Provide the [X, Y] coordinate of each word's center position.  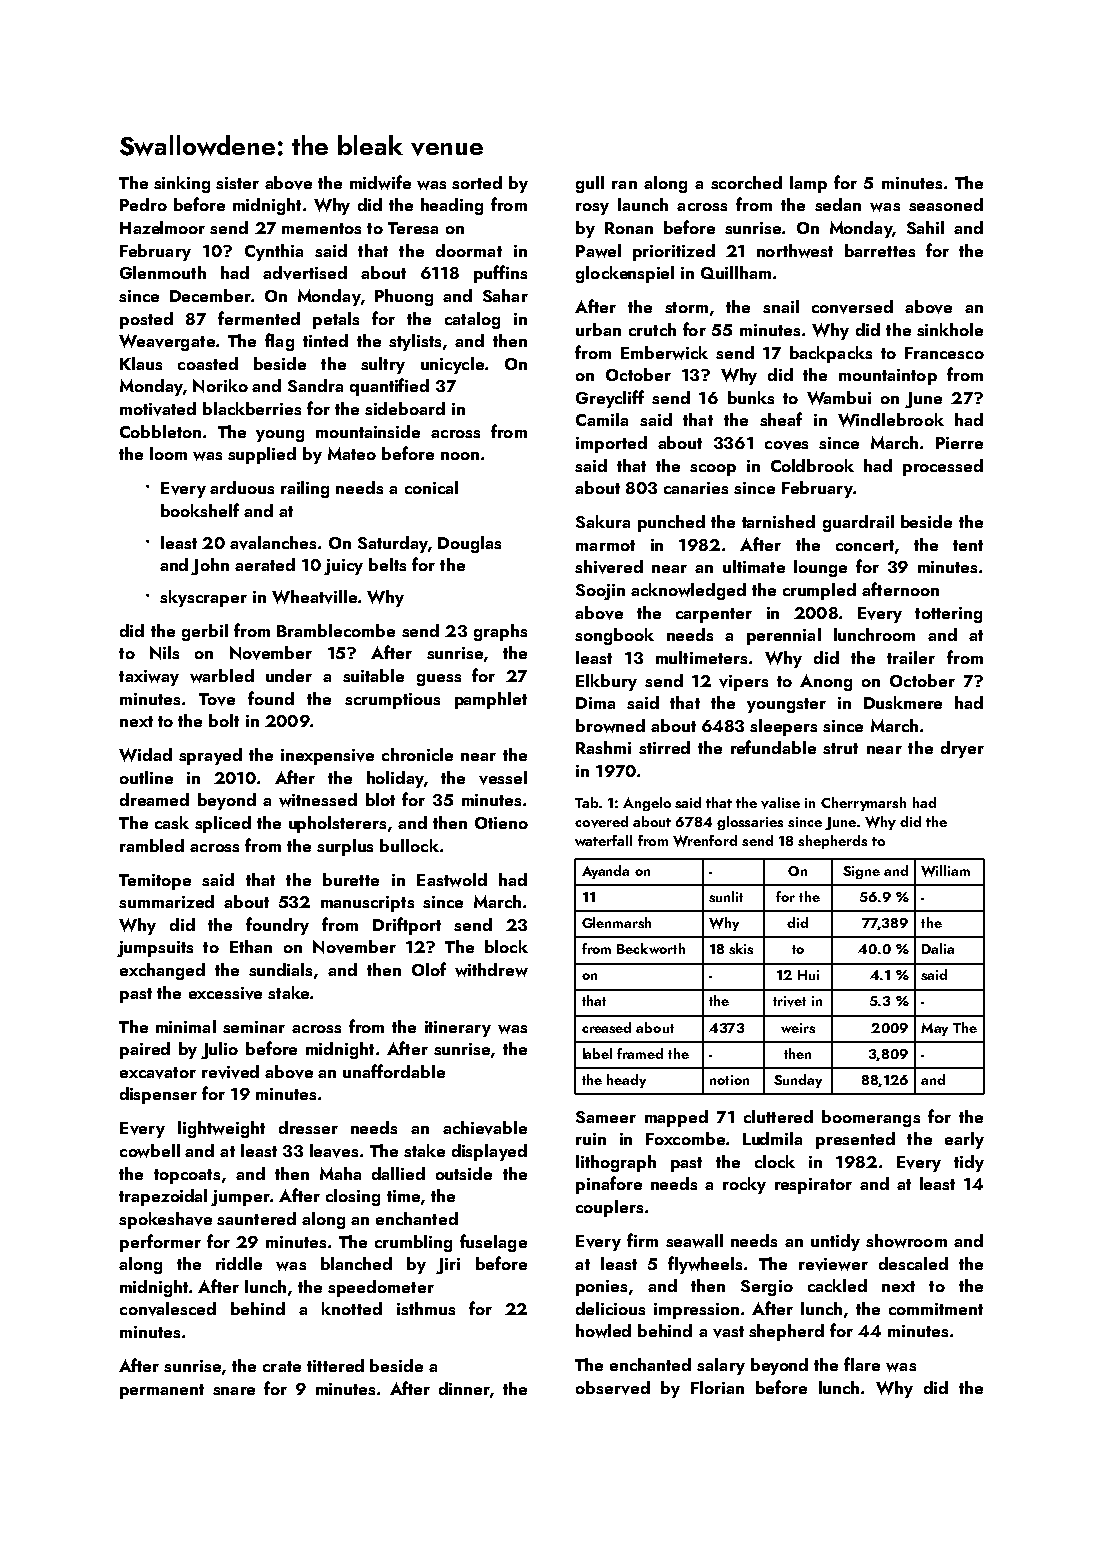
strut [840, 748]
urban [598, 329]
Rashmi [603, 747]
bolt [224, 720]
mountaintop [888, 377]
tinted [325, 340]
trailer [911, 657]
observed [613, 1388]
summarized [166, 901]
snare [234, 1391]
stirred [664, 747]
